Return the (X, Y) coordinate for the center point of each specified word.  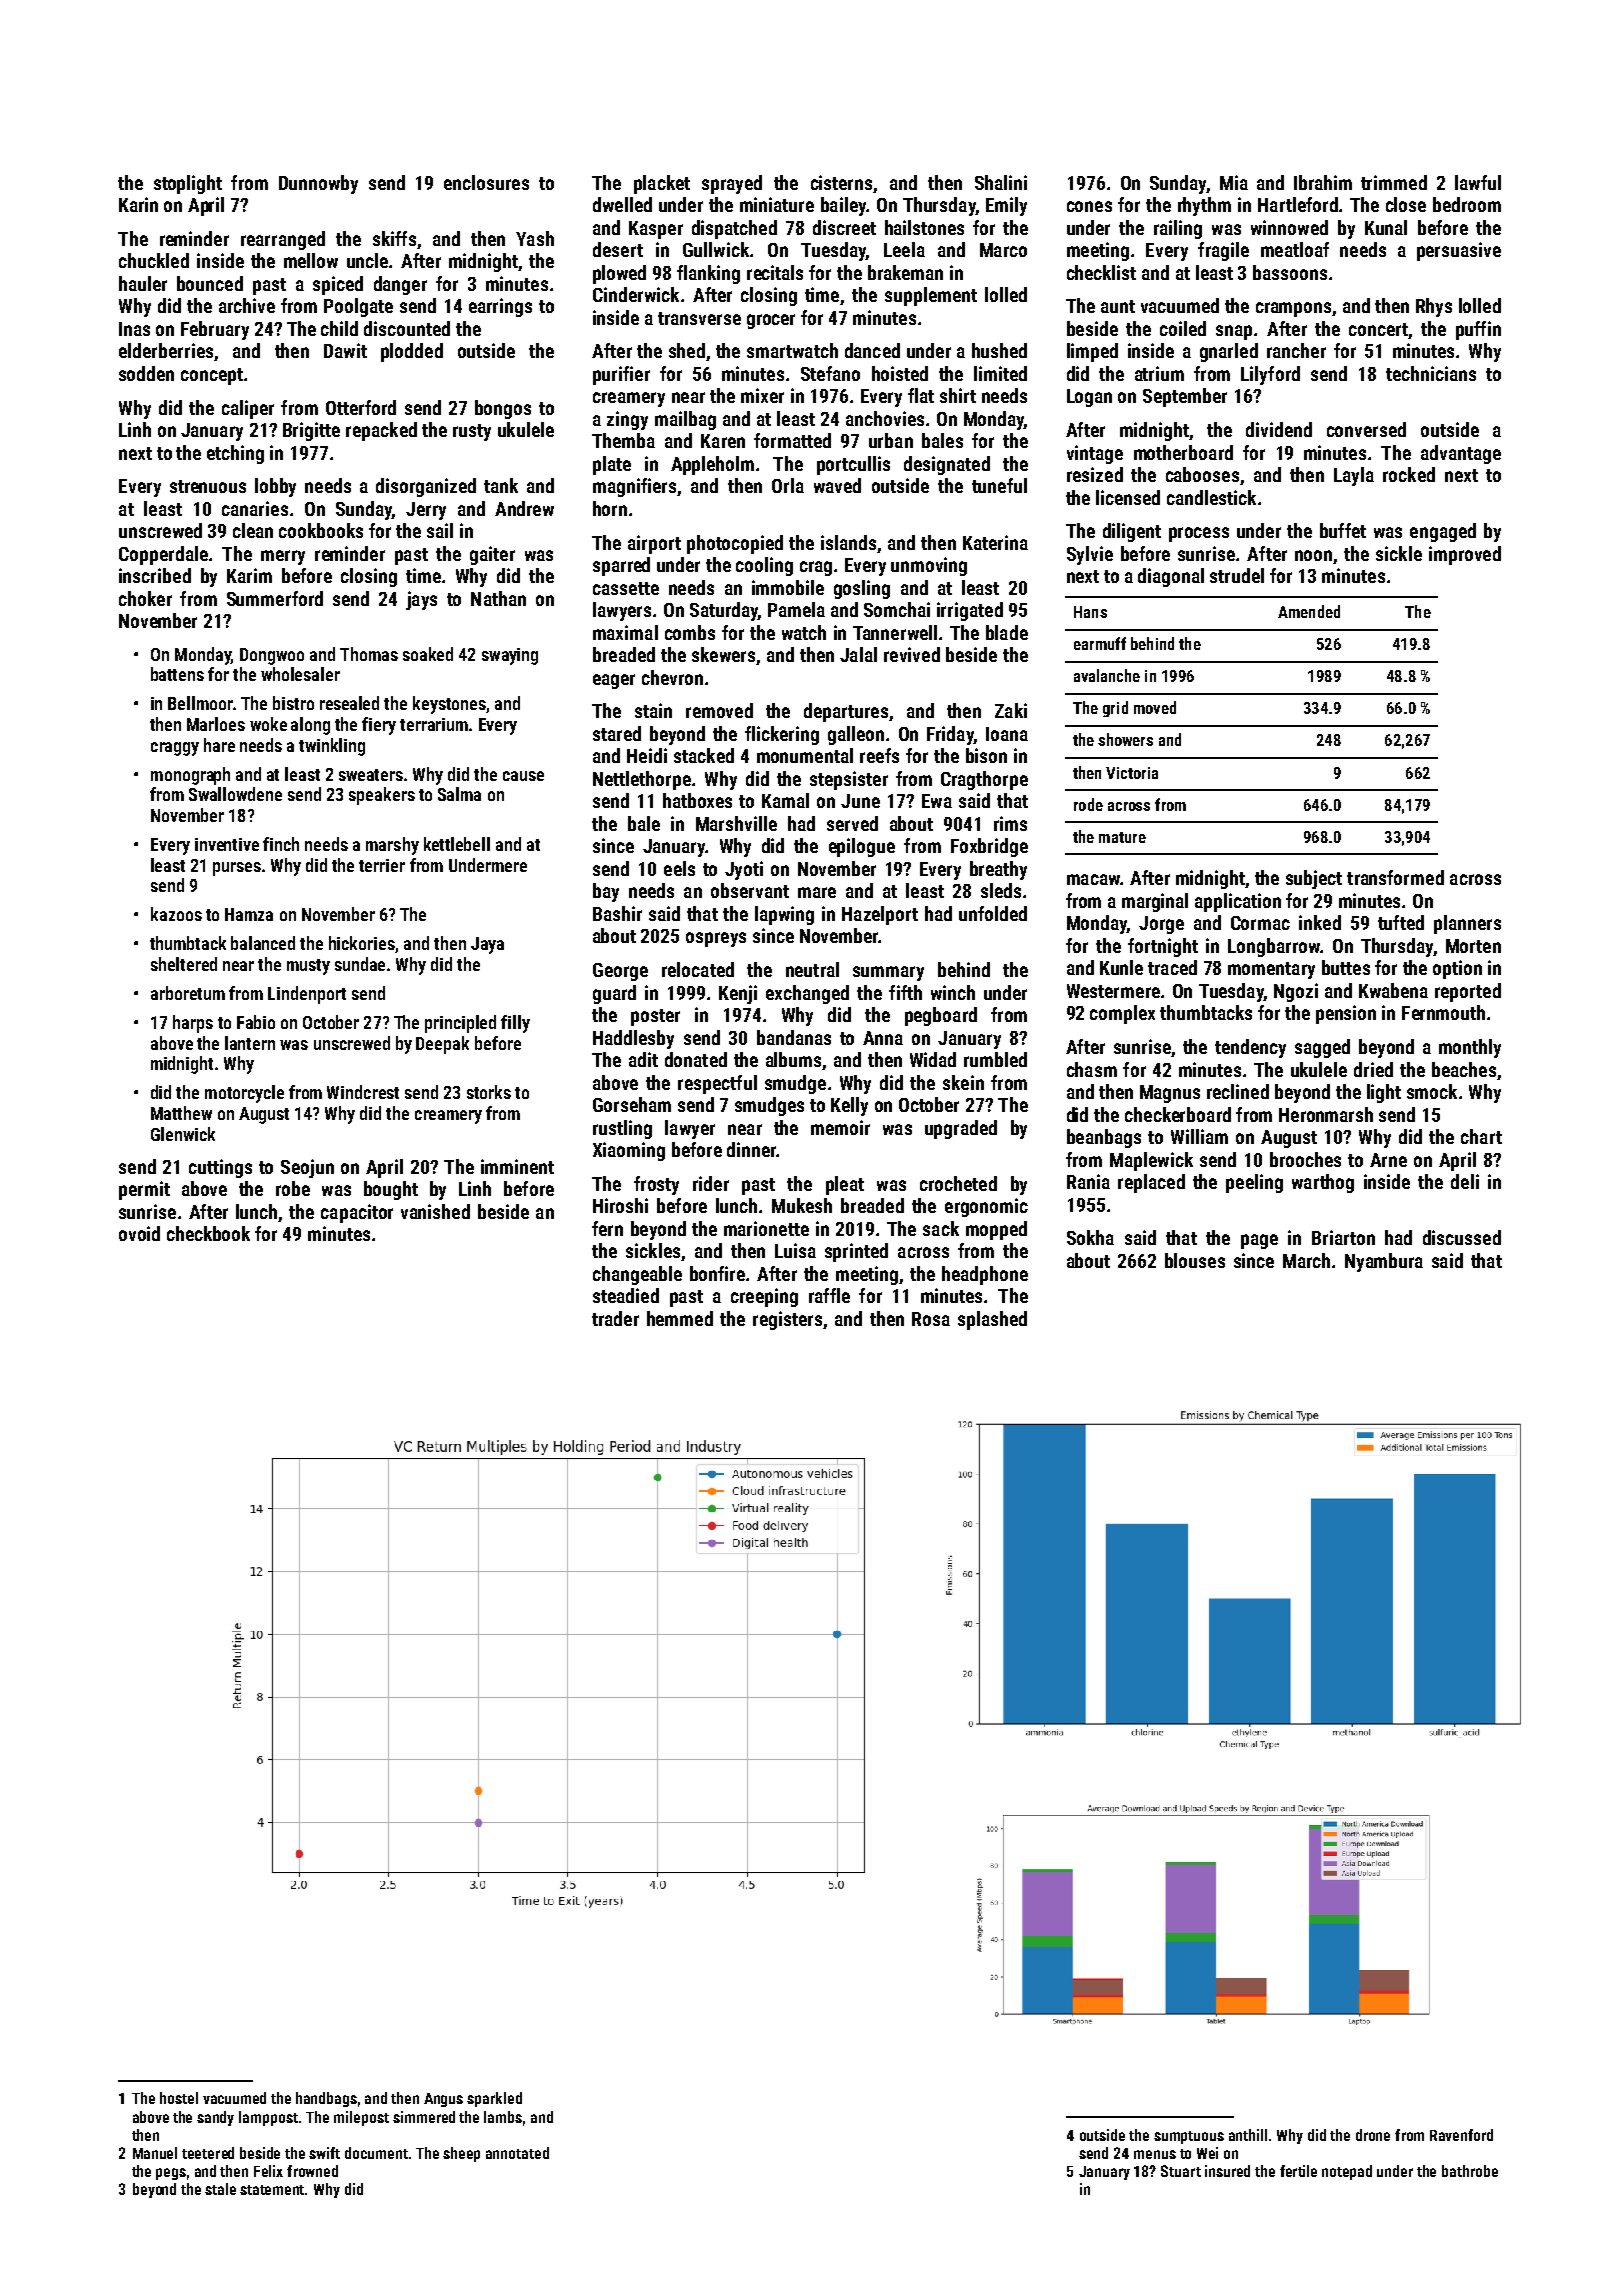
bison (986, 755)
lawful (1478, 182)
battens (177, 674)
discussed (1462, 1237)
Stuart (1181, 2171)
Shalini (1001, 182)
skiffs (394, 238)
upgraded (961, 1129)
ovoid (139, 1233)
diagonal (1171, 577)
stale (220, 2189)
